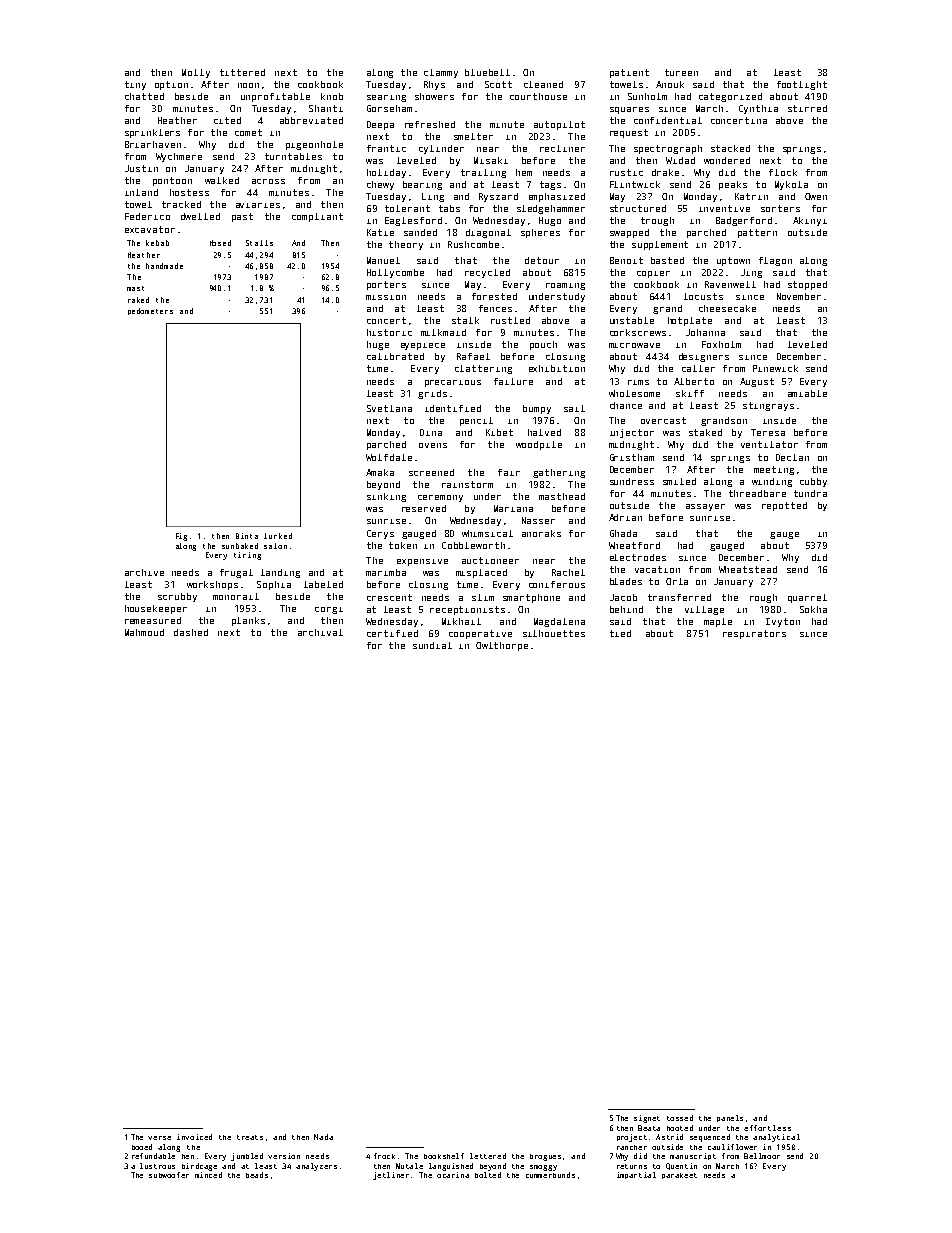 This page has height=1233, width=952. Describe the element at coordinates (807, 598) in the page. I see `quarrel` at that location.
